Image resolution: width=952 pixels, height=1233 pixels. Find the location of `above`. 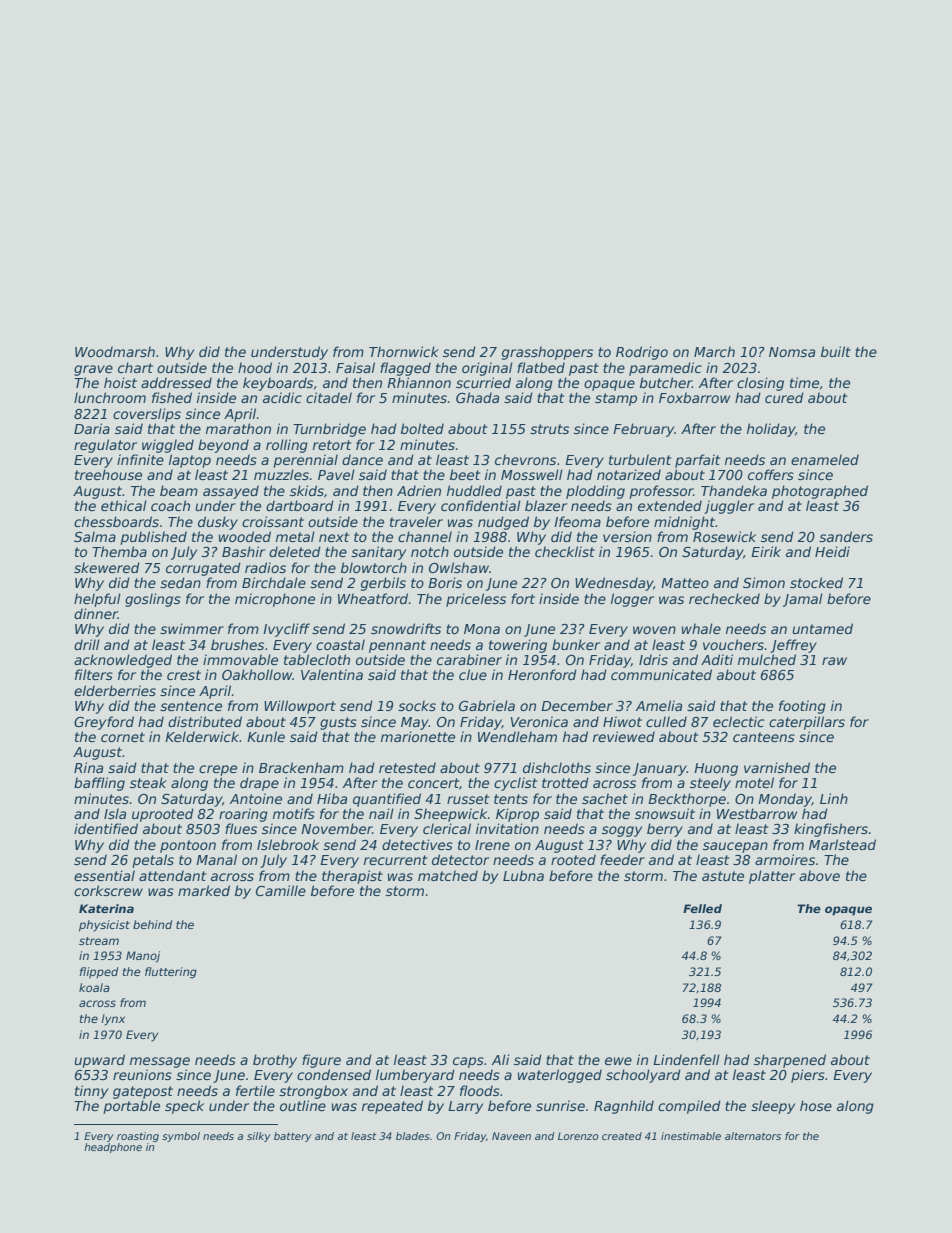

above is located at coordinates (819, 875).
